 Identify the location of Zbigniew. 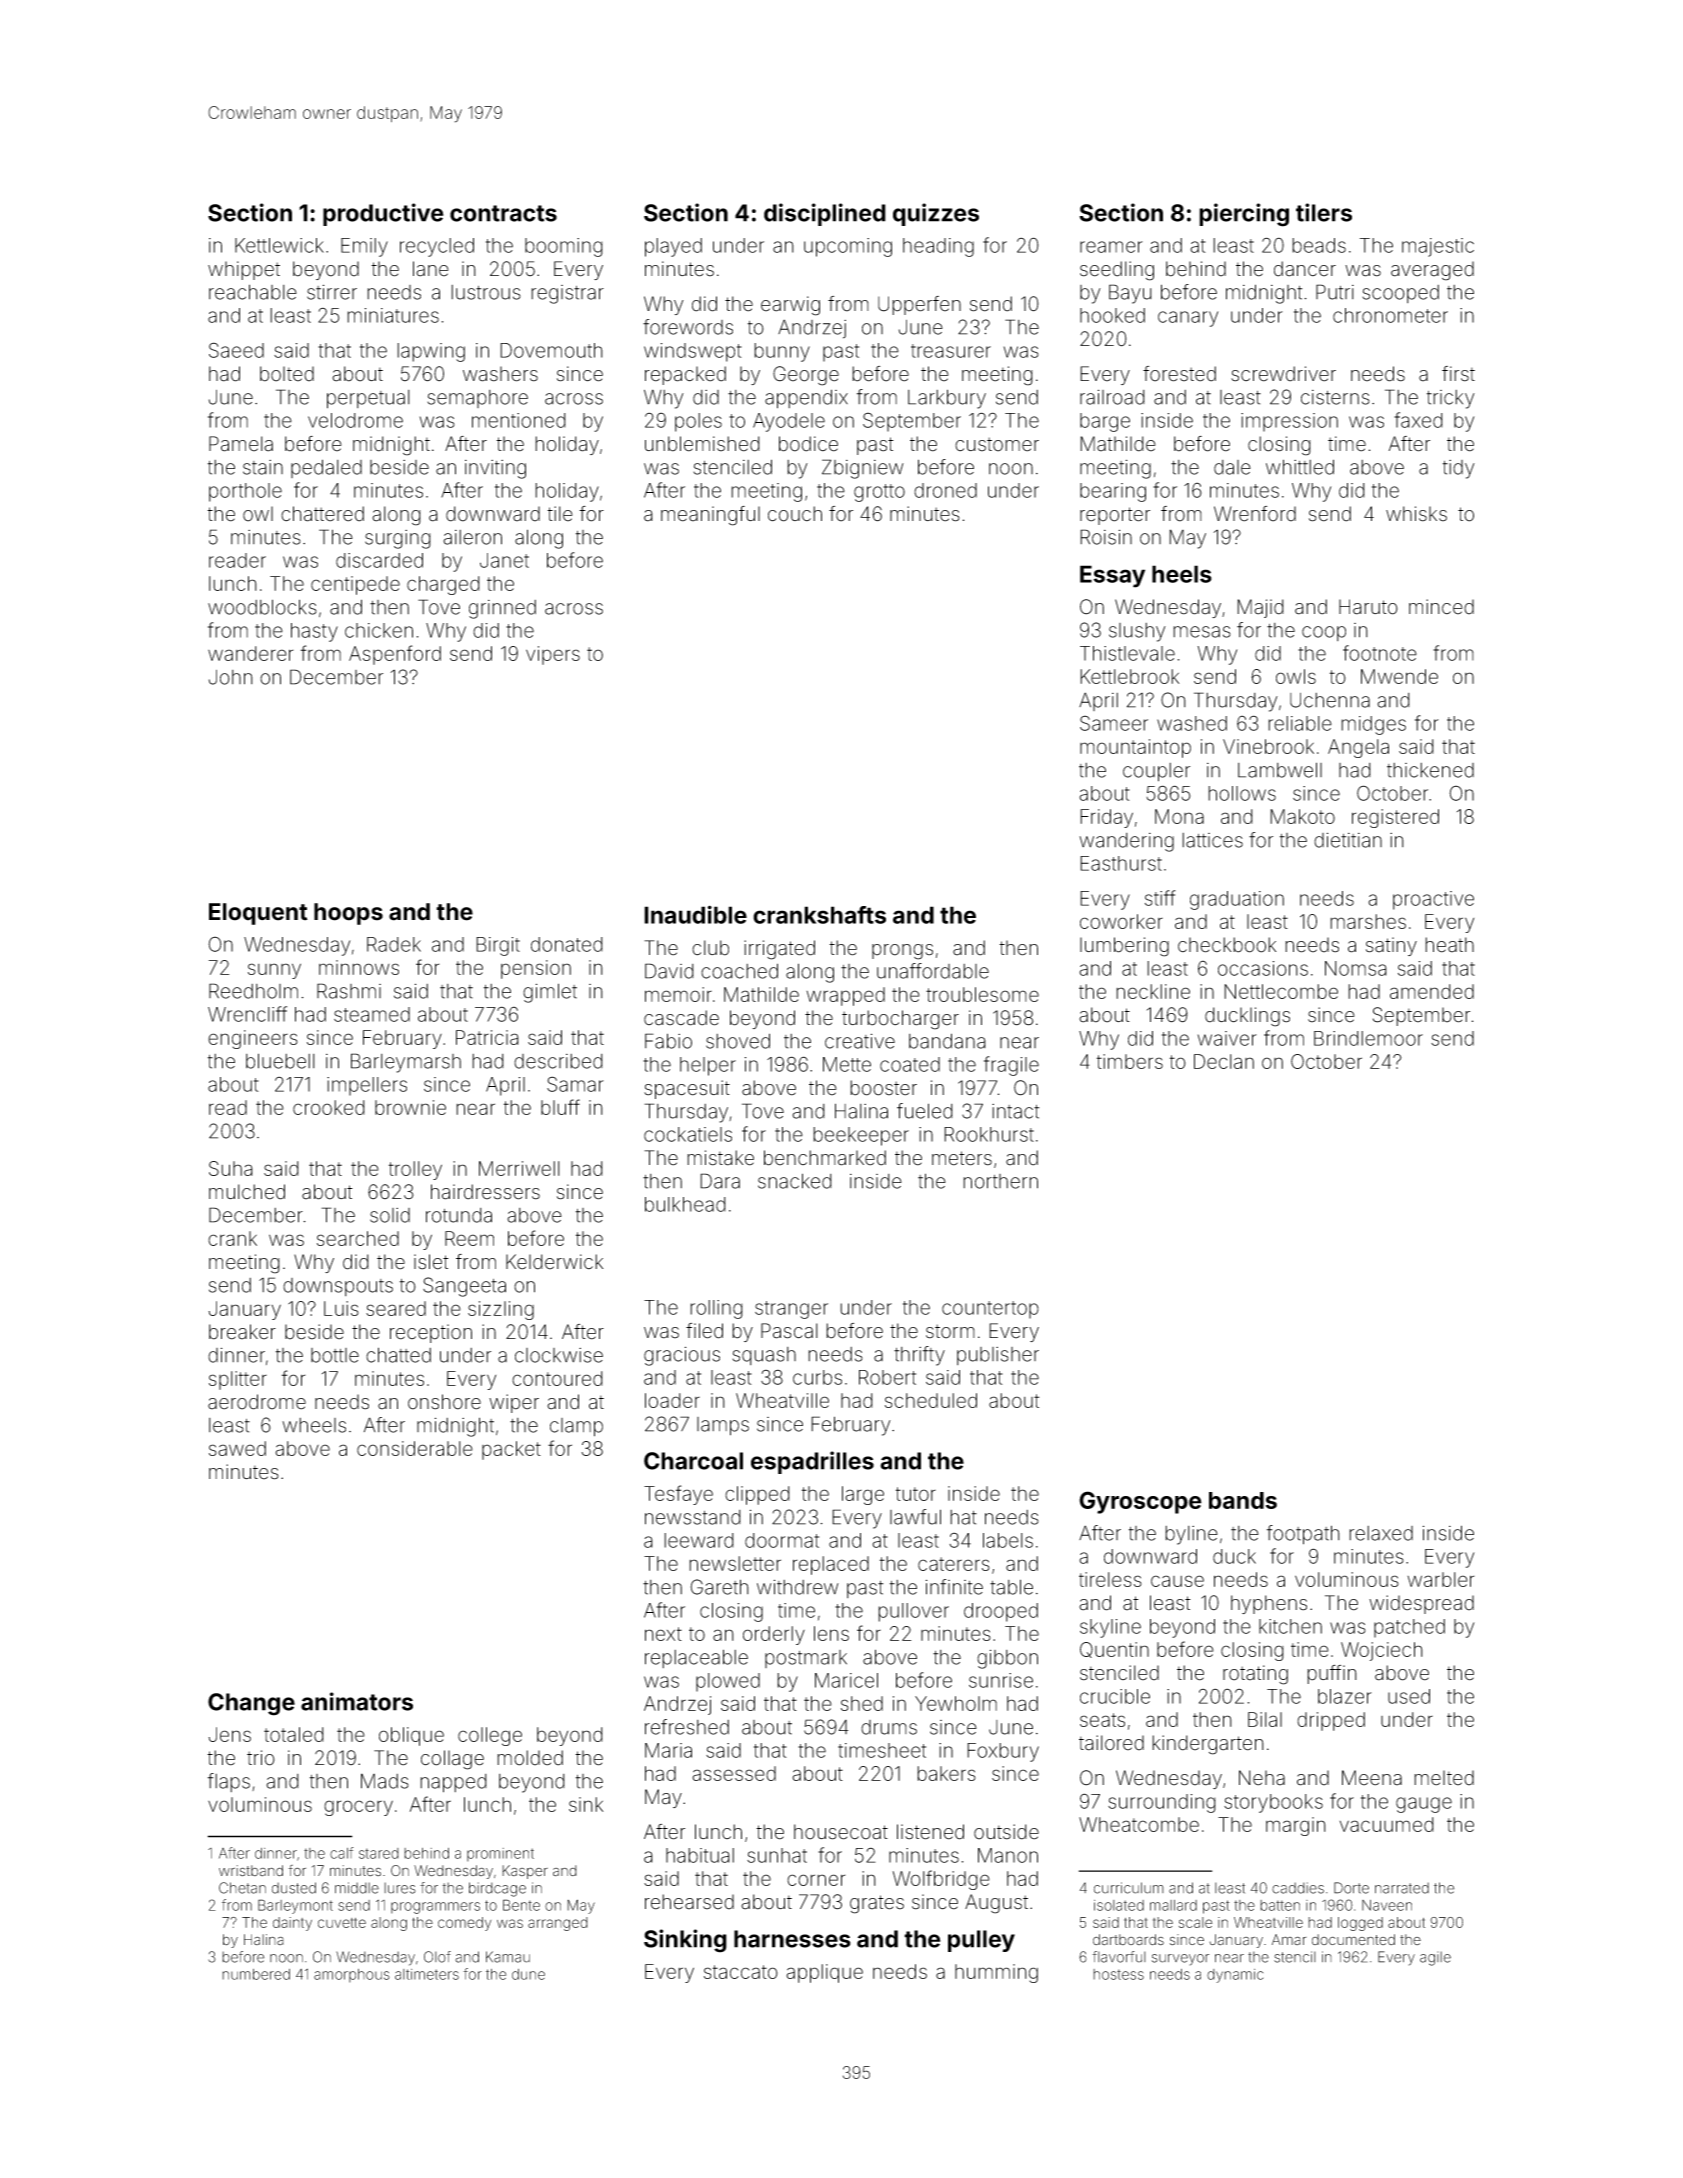
(863, 469).
